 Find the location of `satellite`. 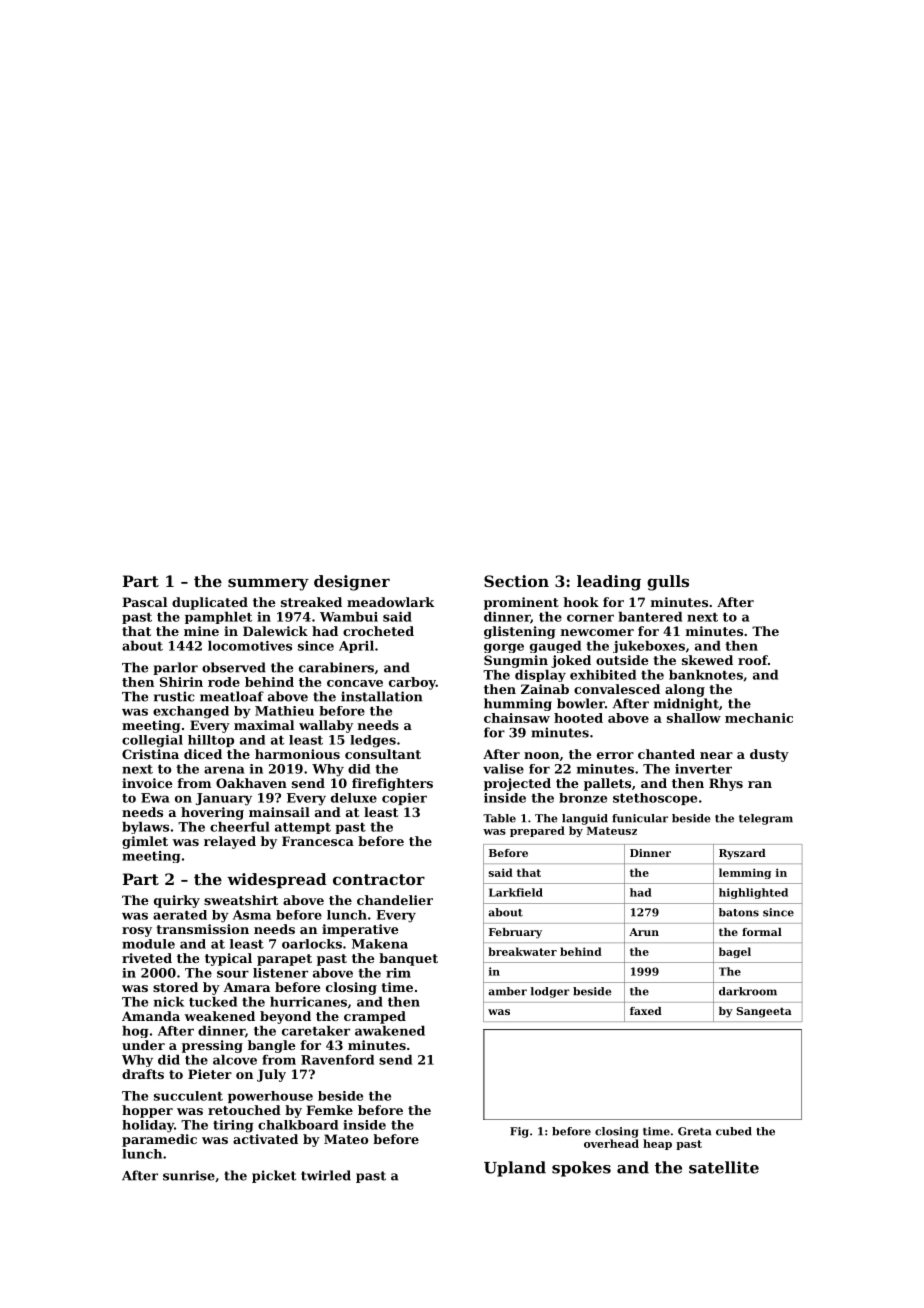

satellite is located at coordinates (724, 1167).
